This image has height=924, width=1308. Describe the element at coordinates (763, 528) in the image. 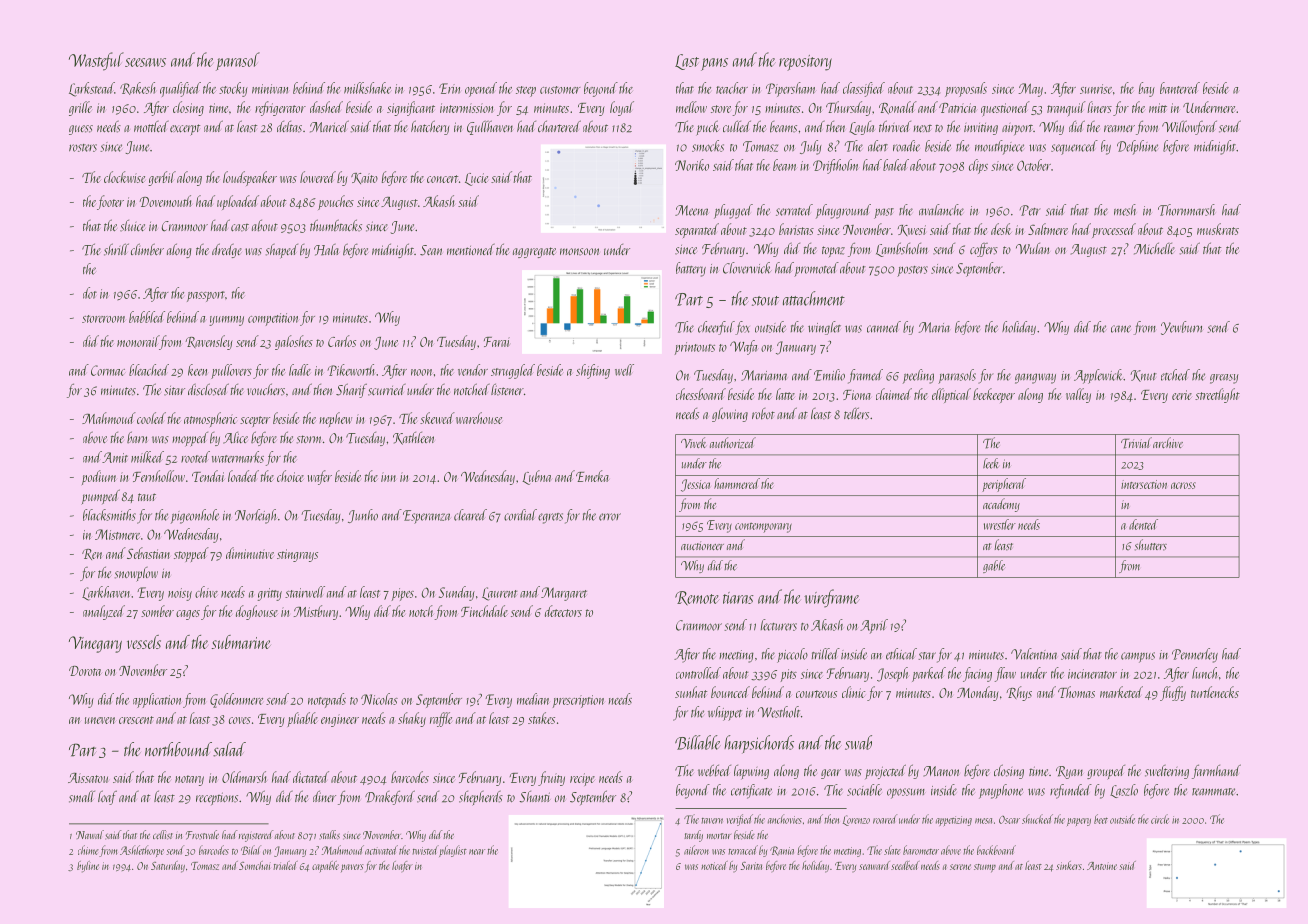

I see `contemporary` at that location.
